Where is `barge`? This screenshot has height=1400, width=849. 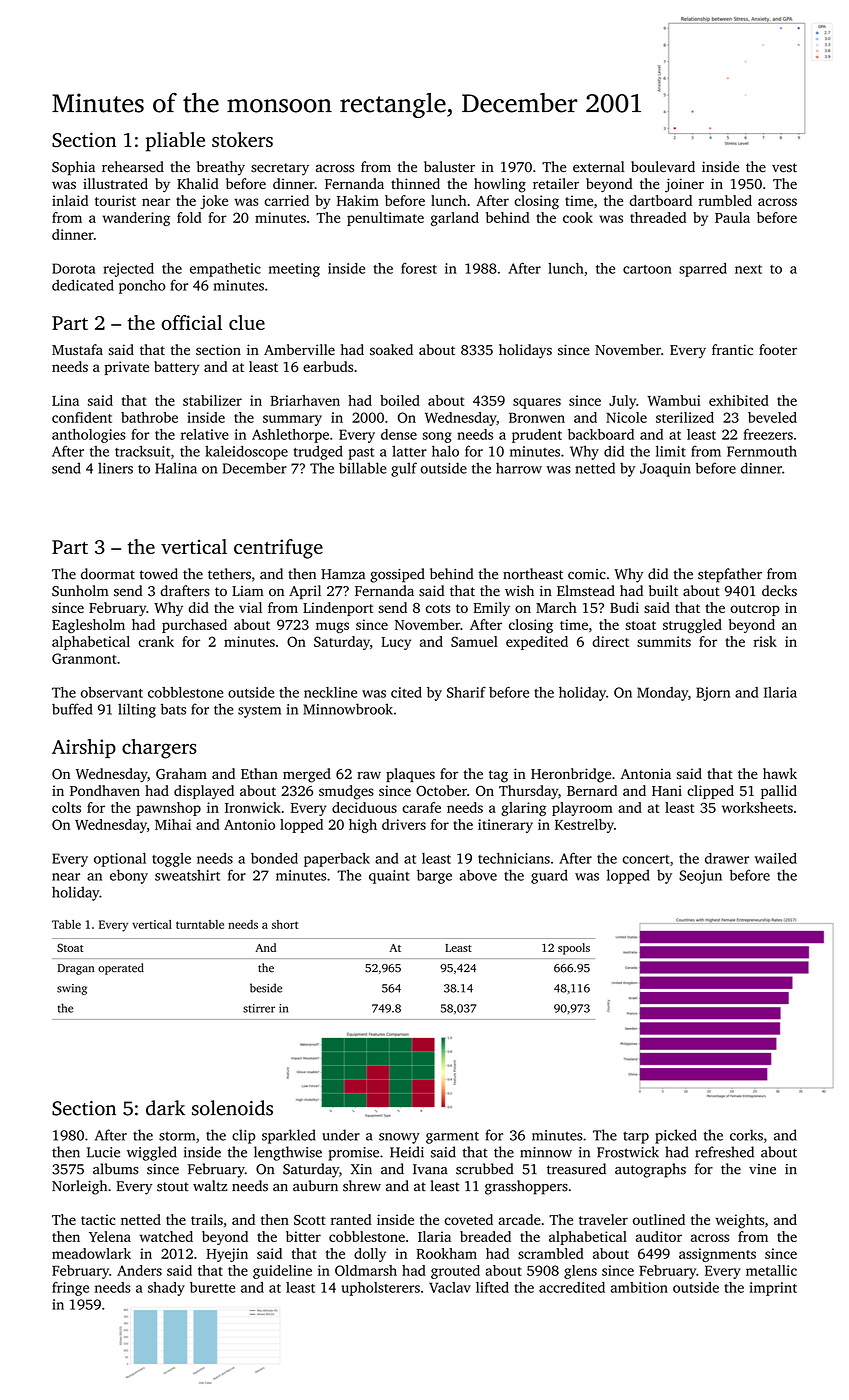
barge is located at coordinates (434, 876).
